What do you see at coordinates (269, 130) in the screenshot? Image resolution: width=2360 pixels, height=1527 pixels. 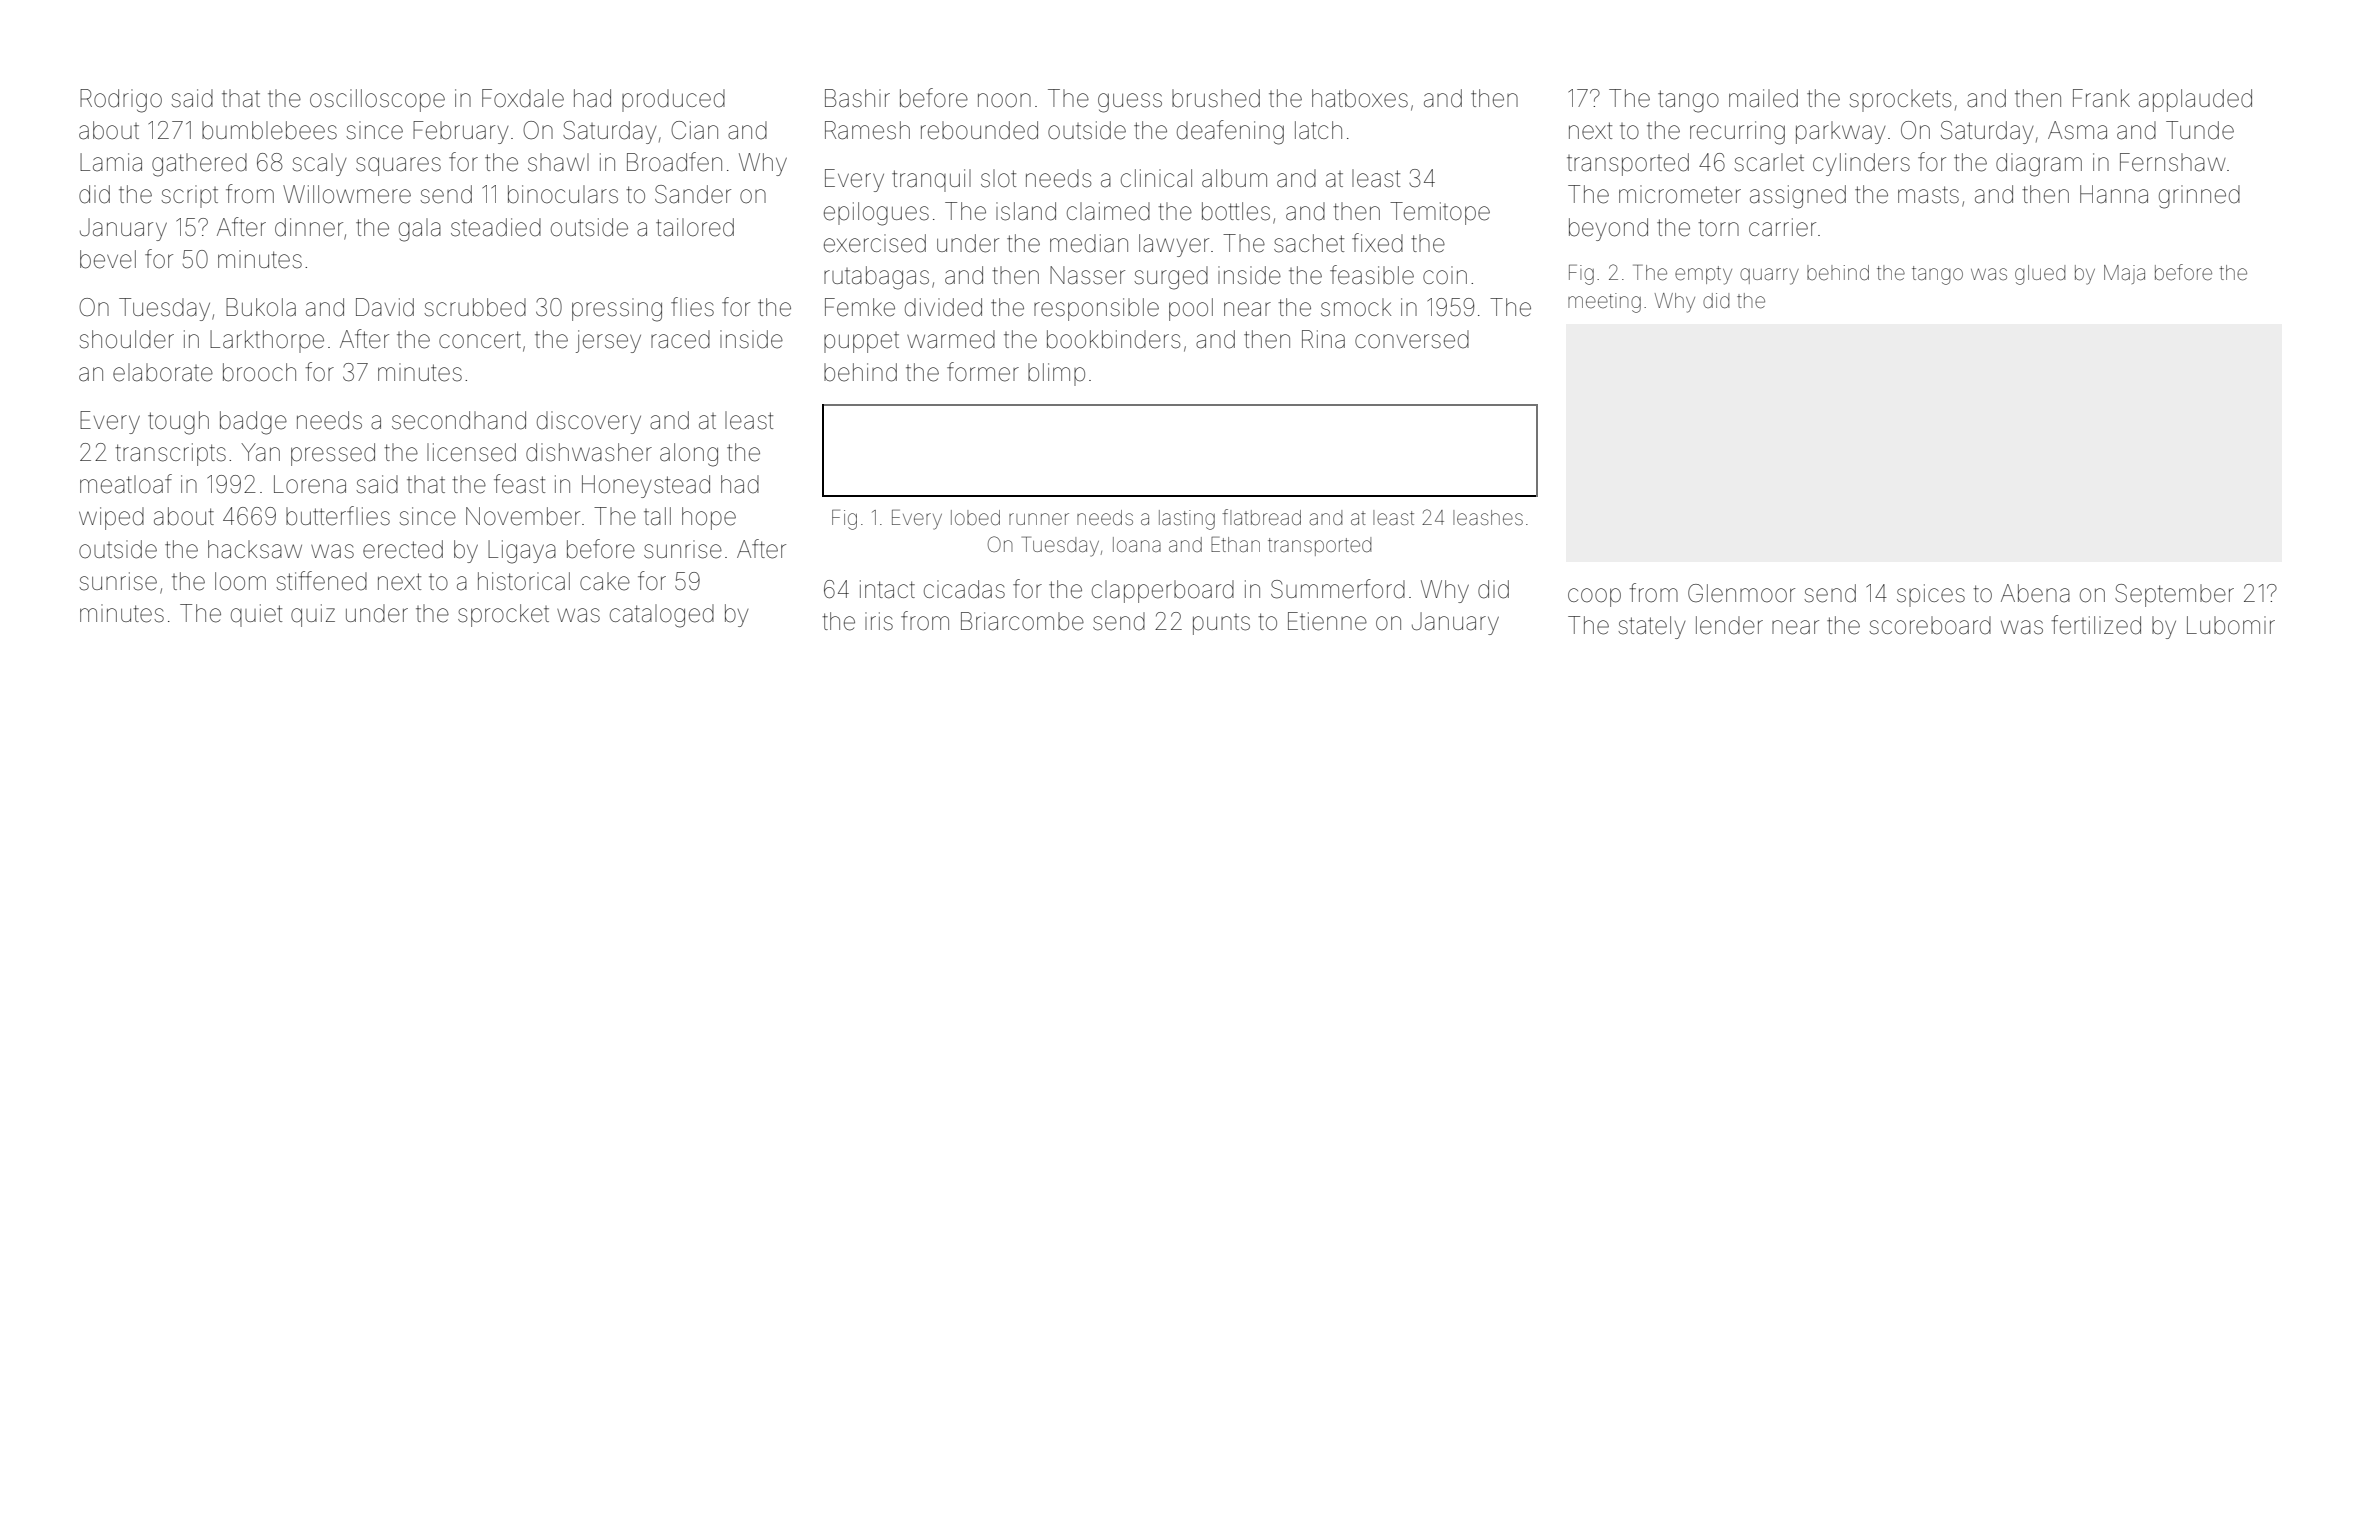 I see `bumblebees` at bounding box center [269, 130].
